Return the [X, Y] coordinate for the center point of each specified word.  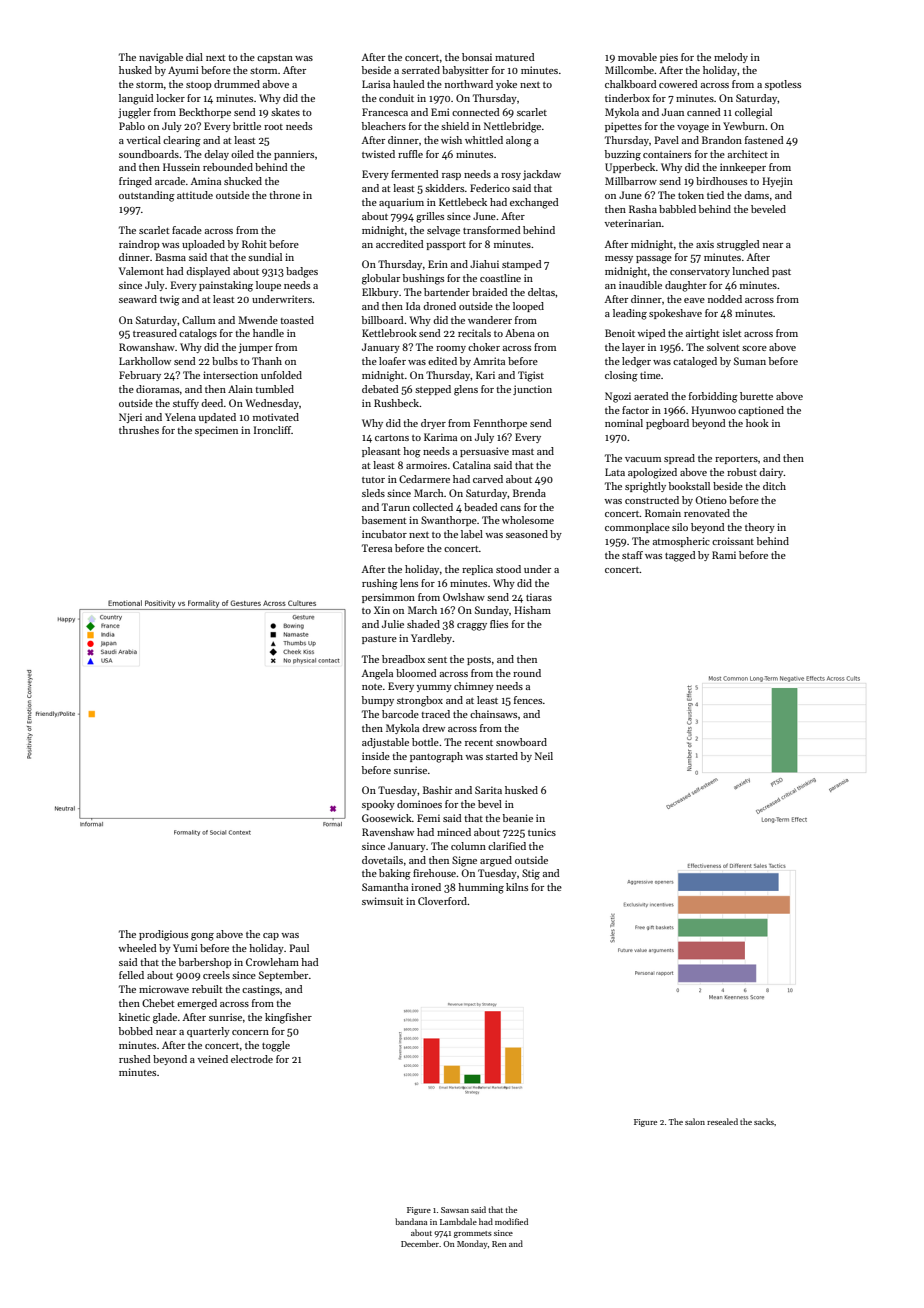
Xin [382, 610]
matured [515, 57]
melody [731, 58]
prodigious [163, 935]
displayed [208, 272]
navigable [161, 58]
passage [654, 260]
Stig [531, 874]
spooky [378, 805]
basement [384, 520]
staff [632, 555]
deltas [541, 292]
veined [212, 1059]
